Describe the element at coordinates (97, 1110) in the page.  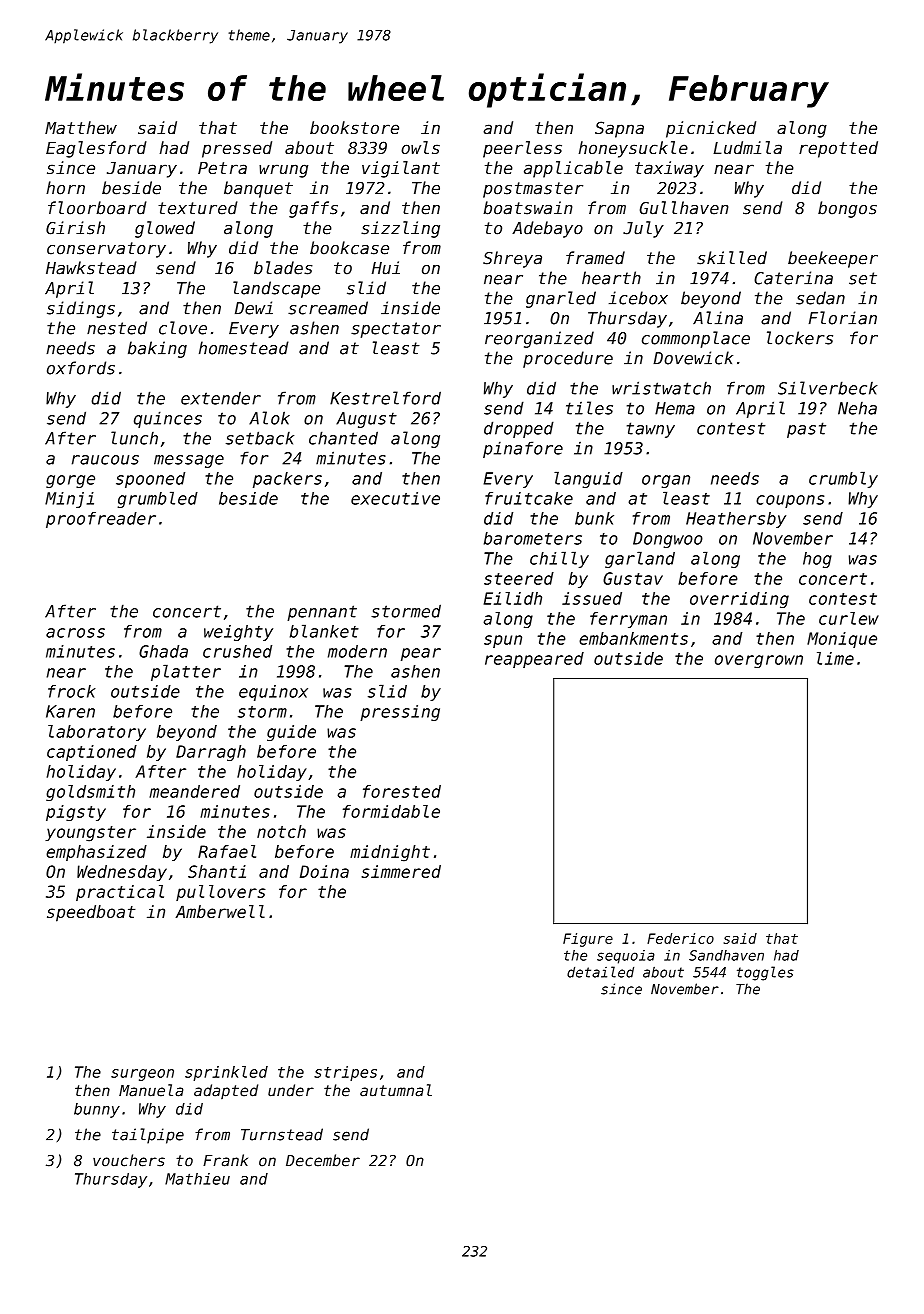
I see `bunny` at that location.
